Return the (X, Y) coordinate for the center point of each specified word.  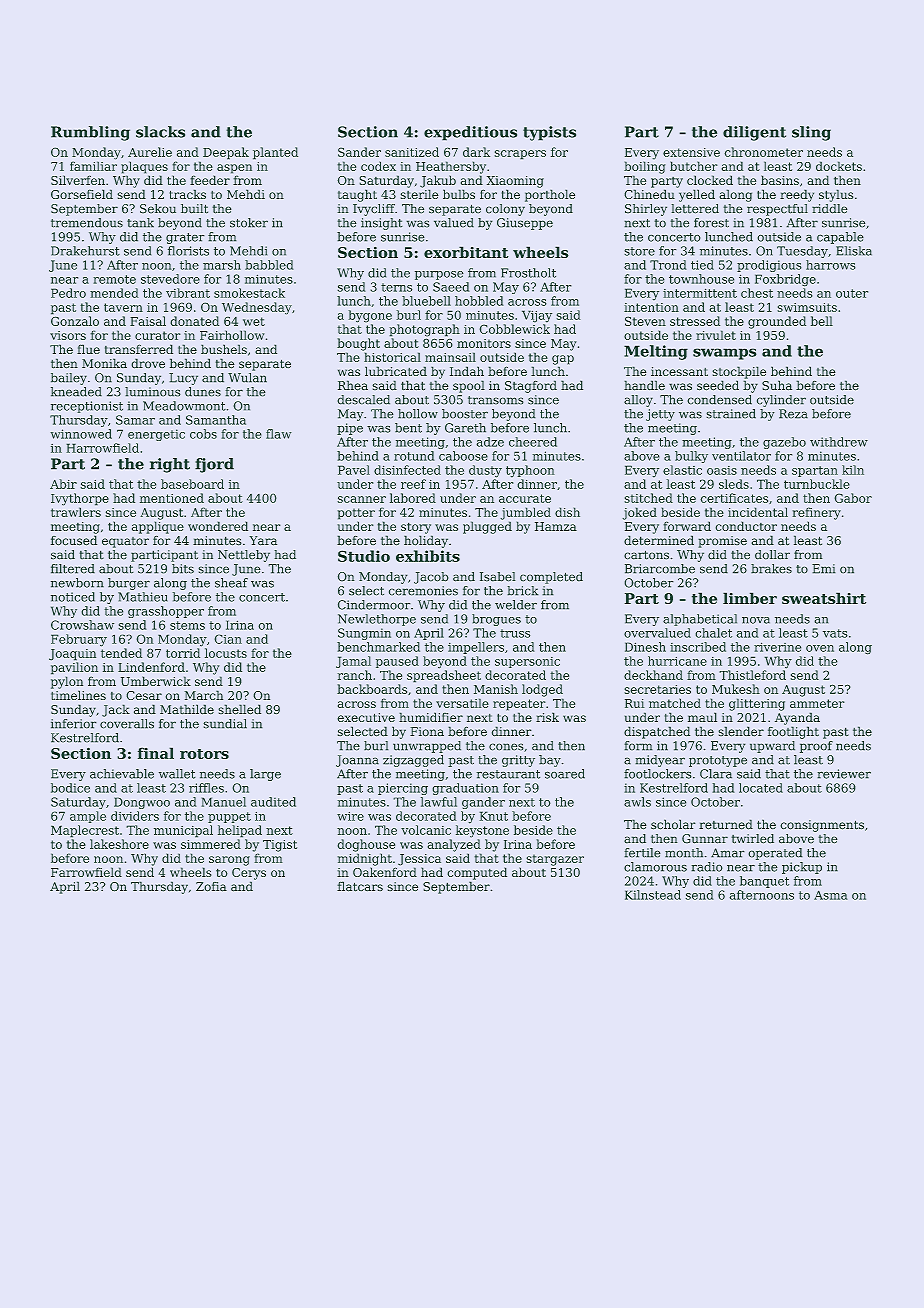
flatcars (360, 886)
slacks (160, 132)
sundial (225, 723)
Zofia (211, 886)
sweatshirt (824, 598)
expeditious (470, 133)
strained (731, 413)
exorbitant (466, 252)
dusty (485, 471)
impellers (476, 648)
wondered (218, 526)
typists (549, 133)
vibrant (188, 293)
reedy (797, 196)
